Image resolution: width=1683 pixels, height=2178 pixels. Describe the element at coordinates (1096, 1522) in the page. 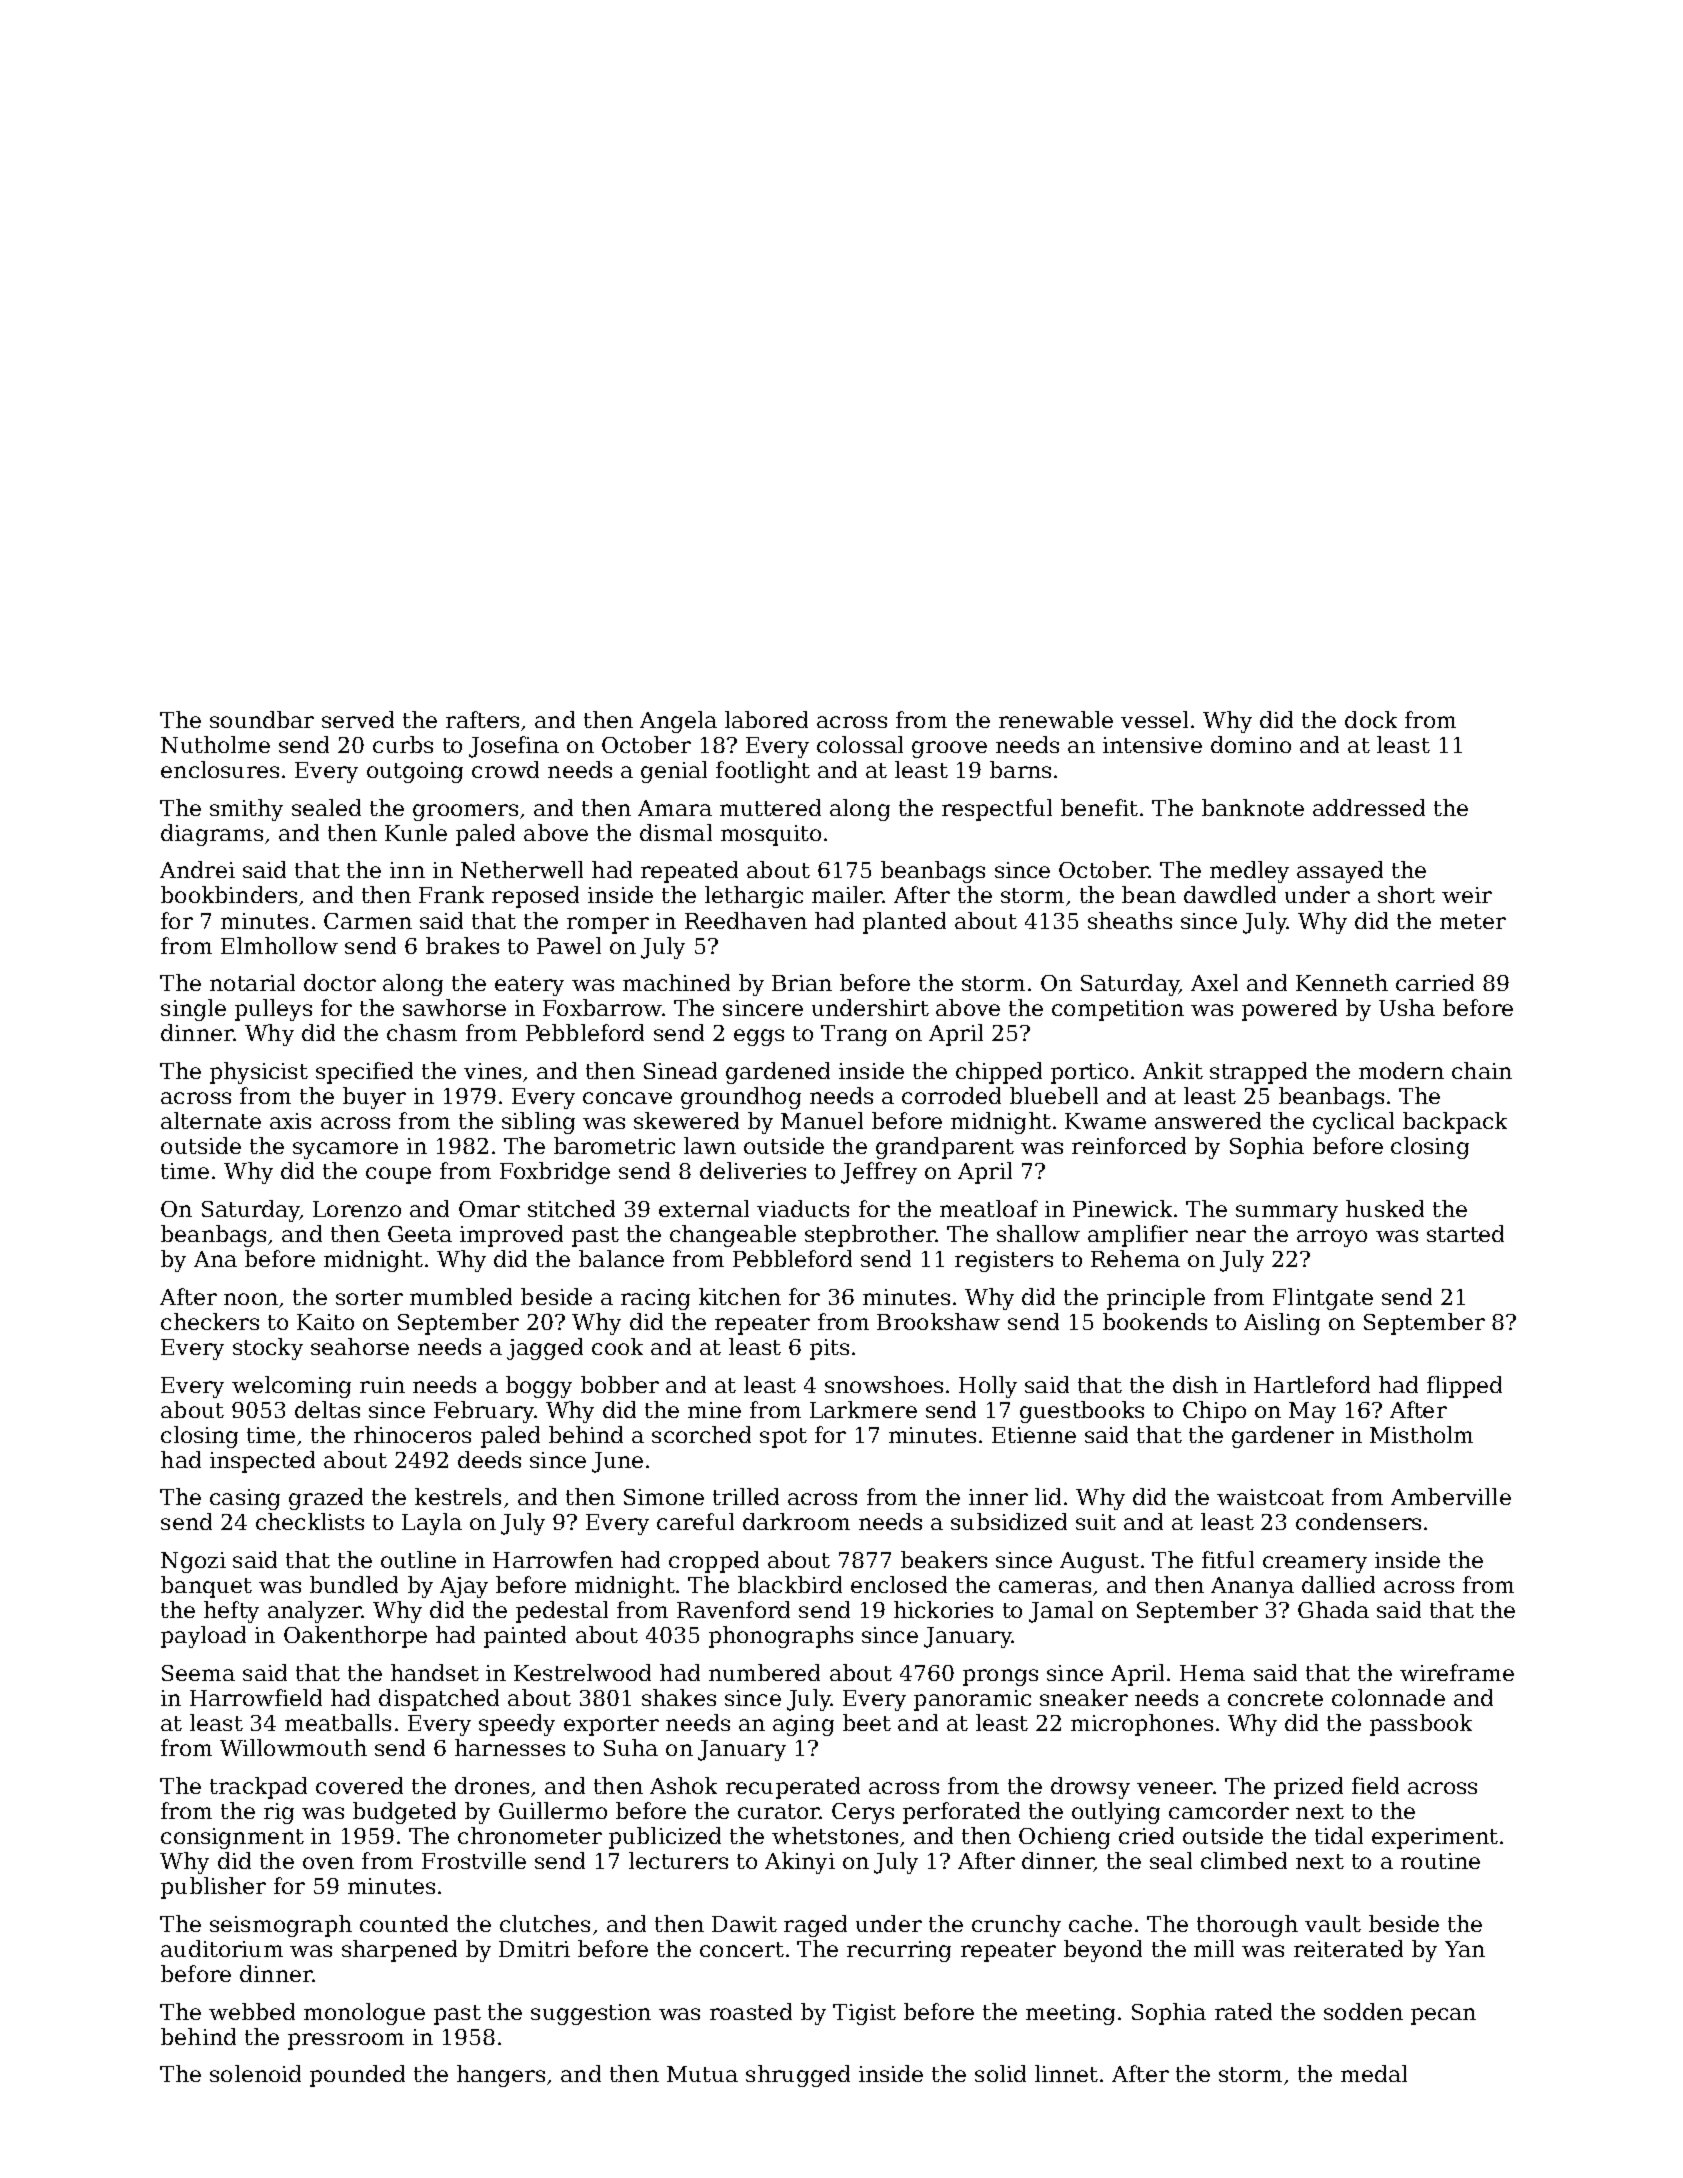

I see `suit` at that location.
